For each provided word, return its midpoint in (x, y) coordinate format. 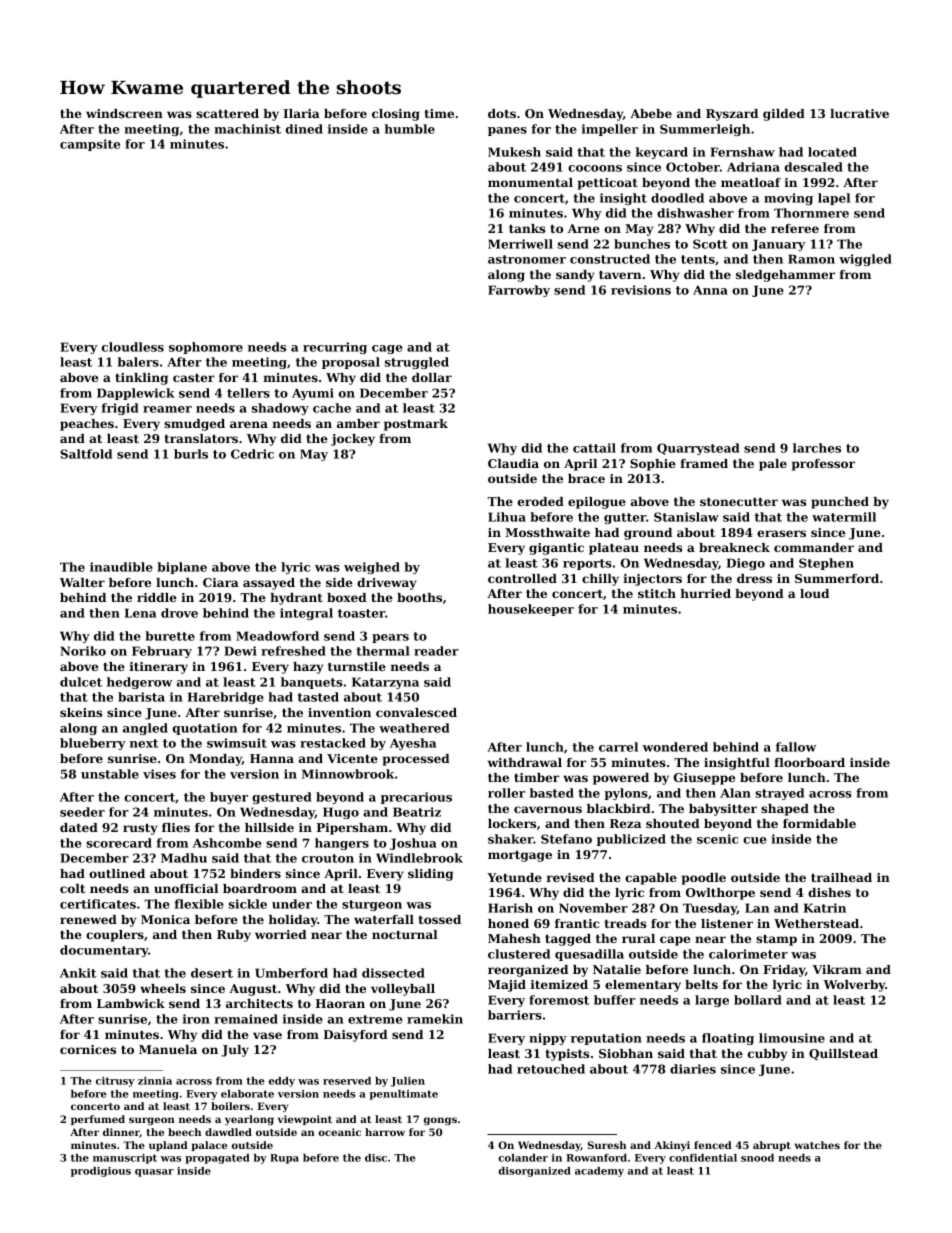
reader (436, 651)
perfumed (98, 1120)
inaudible (121, 567)
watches (817, 1145)
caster (194, 378)
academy (599, 1172)
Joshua (413, 844)
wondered (675, 747)
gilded (784, 115)
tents (698, 259)
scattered (227, 113)
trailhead (841, 877)
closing (396, 115)
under (292, 904)
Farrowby (519, 291)
